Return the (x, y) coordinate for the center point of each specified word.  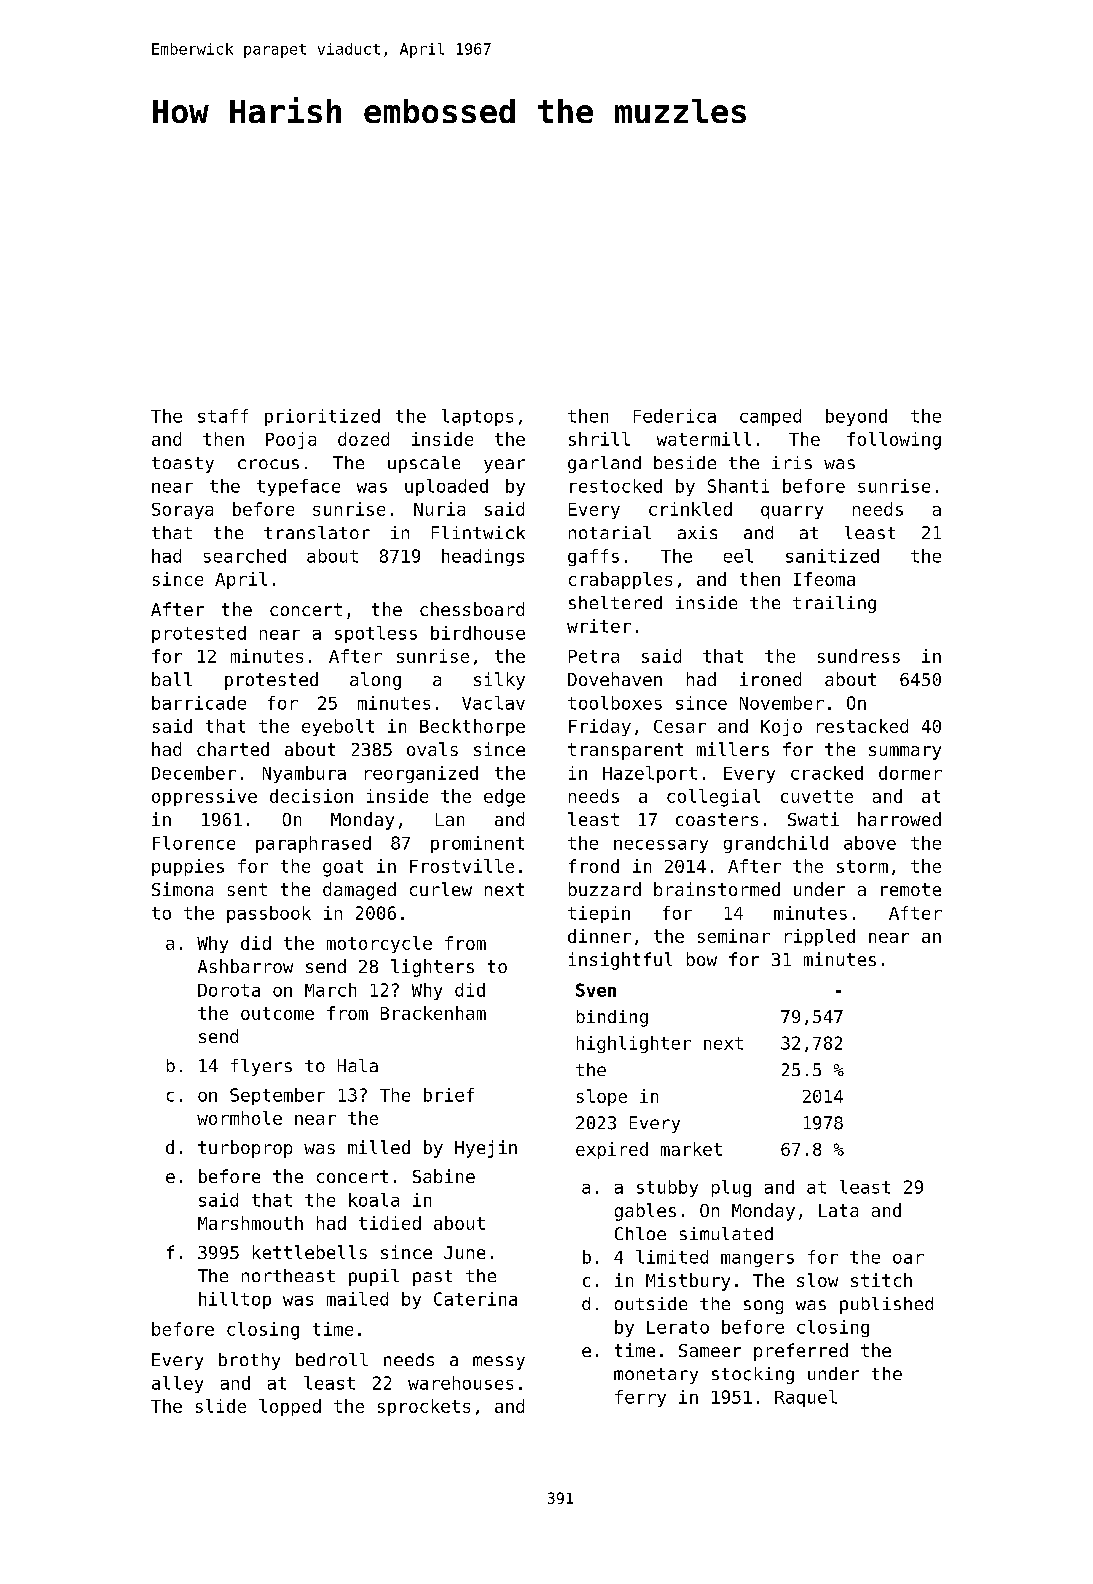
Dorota (229, 990)
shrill (599, 439)
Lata (838, 1210)
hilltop (235, 1300)
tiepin (599, 914)
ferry (640, 1398)
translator (317, 532)
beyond (856, 417)
